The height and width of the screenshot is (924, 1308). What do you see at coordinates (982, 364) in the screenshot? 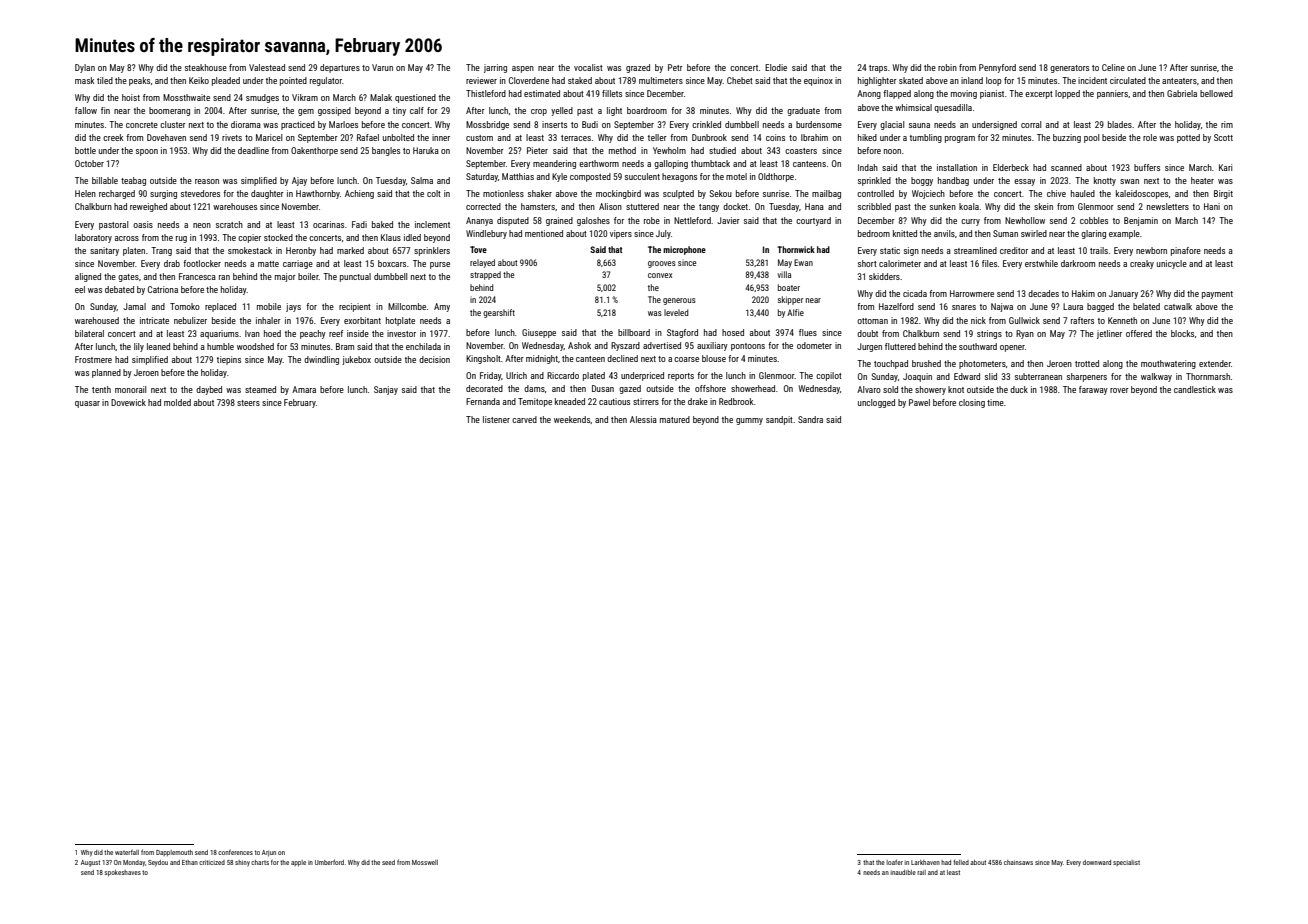
I see `photometers` at bounding box center [982, 364].
